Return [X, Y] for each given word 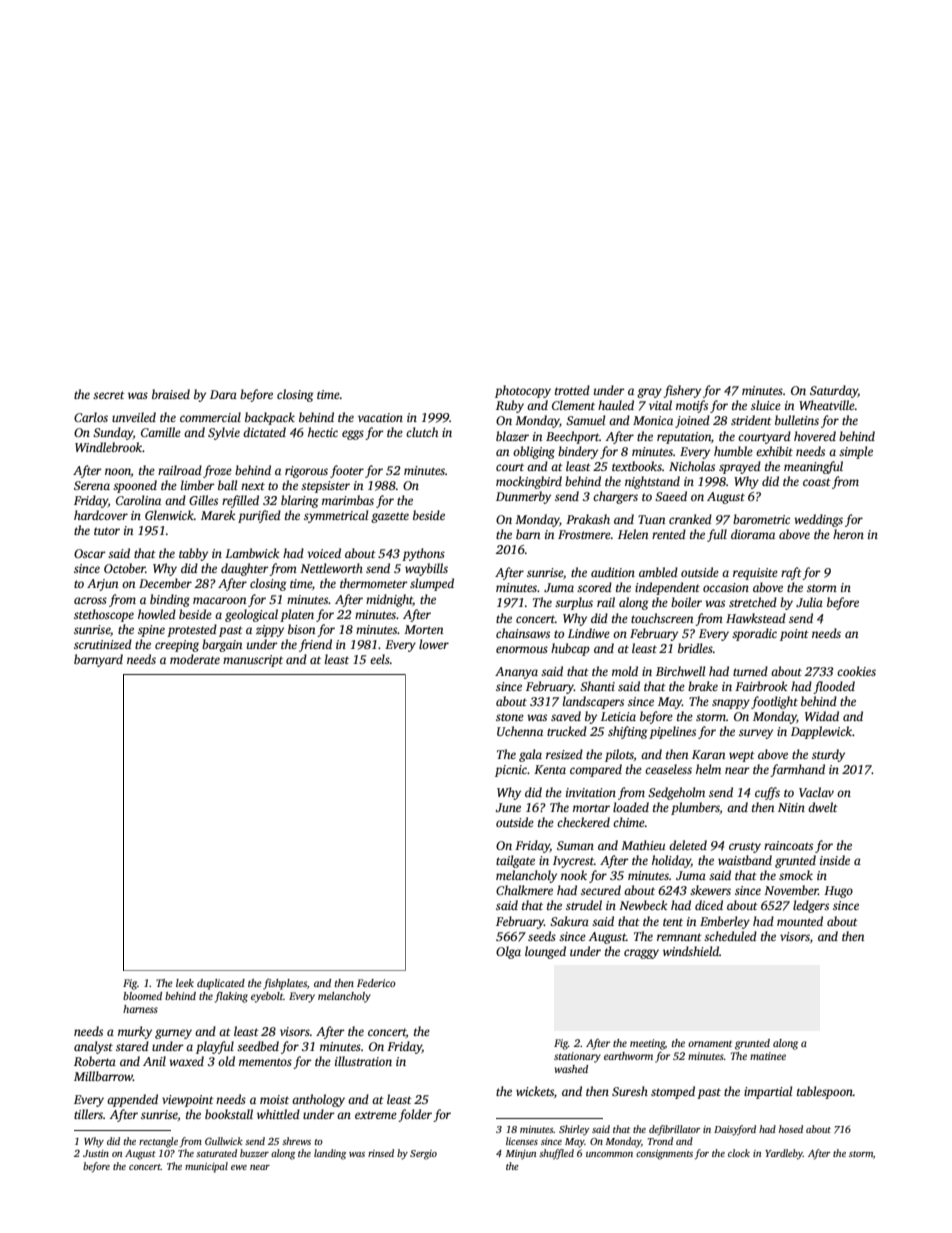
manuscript [253, 661]
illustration [363, 1061]
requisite [755, 574]
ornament [710, 1043]
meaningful [813, 467]
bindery [578, 452]
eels [380, 659]
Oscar [90, 553]
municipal [206, 1167]
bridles [695, 648]
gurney [173, 1034]
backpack [270, 418]
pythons [423, 554]
